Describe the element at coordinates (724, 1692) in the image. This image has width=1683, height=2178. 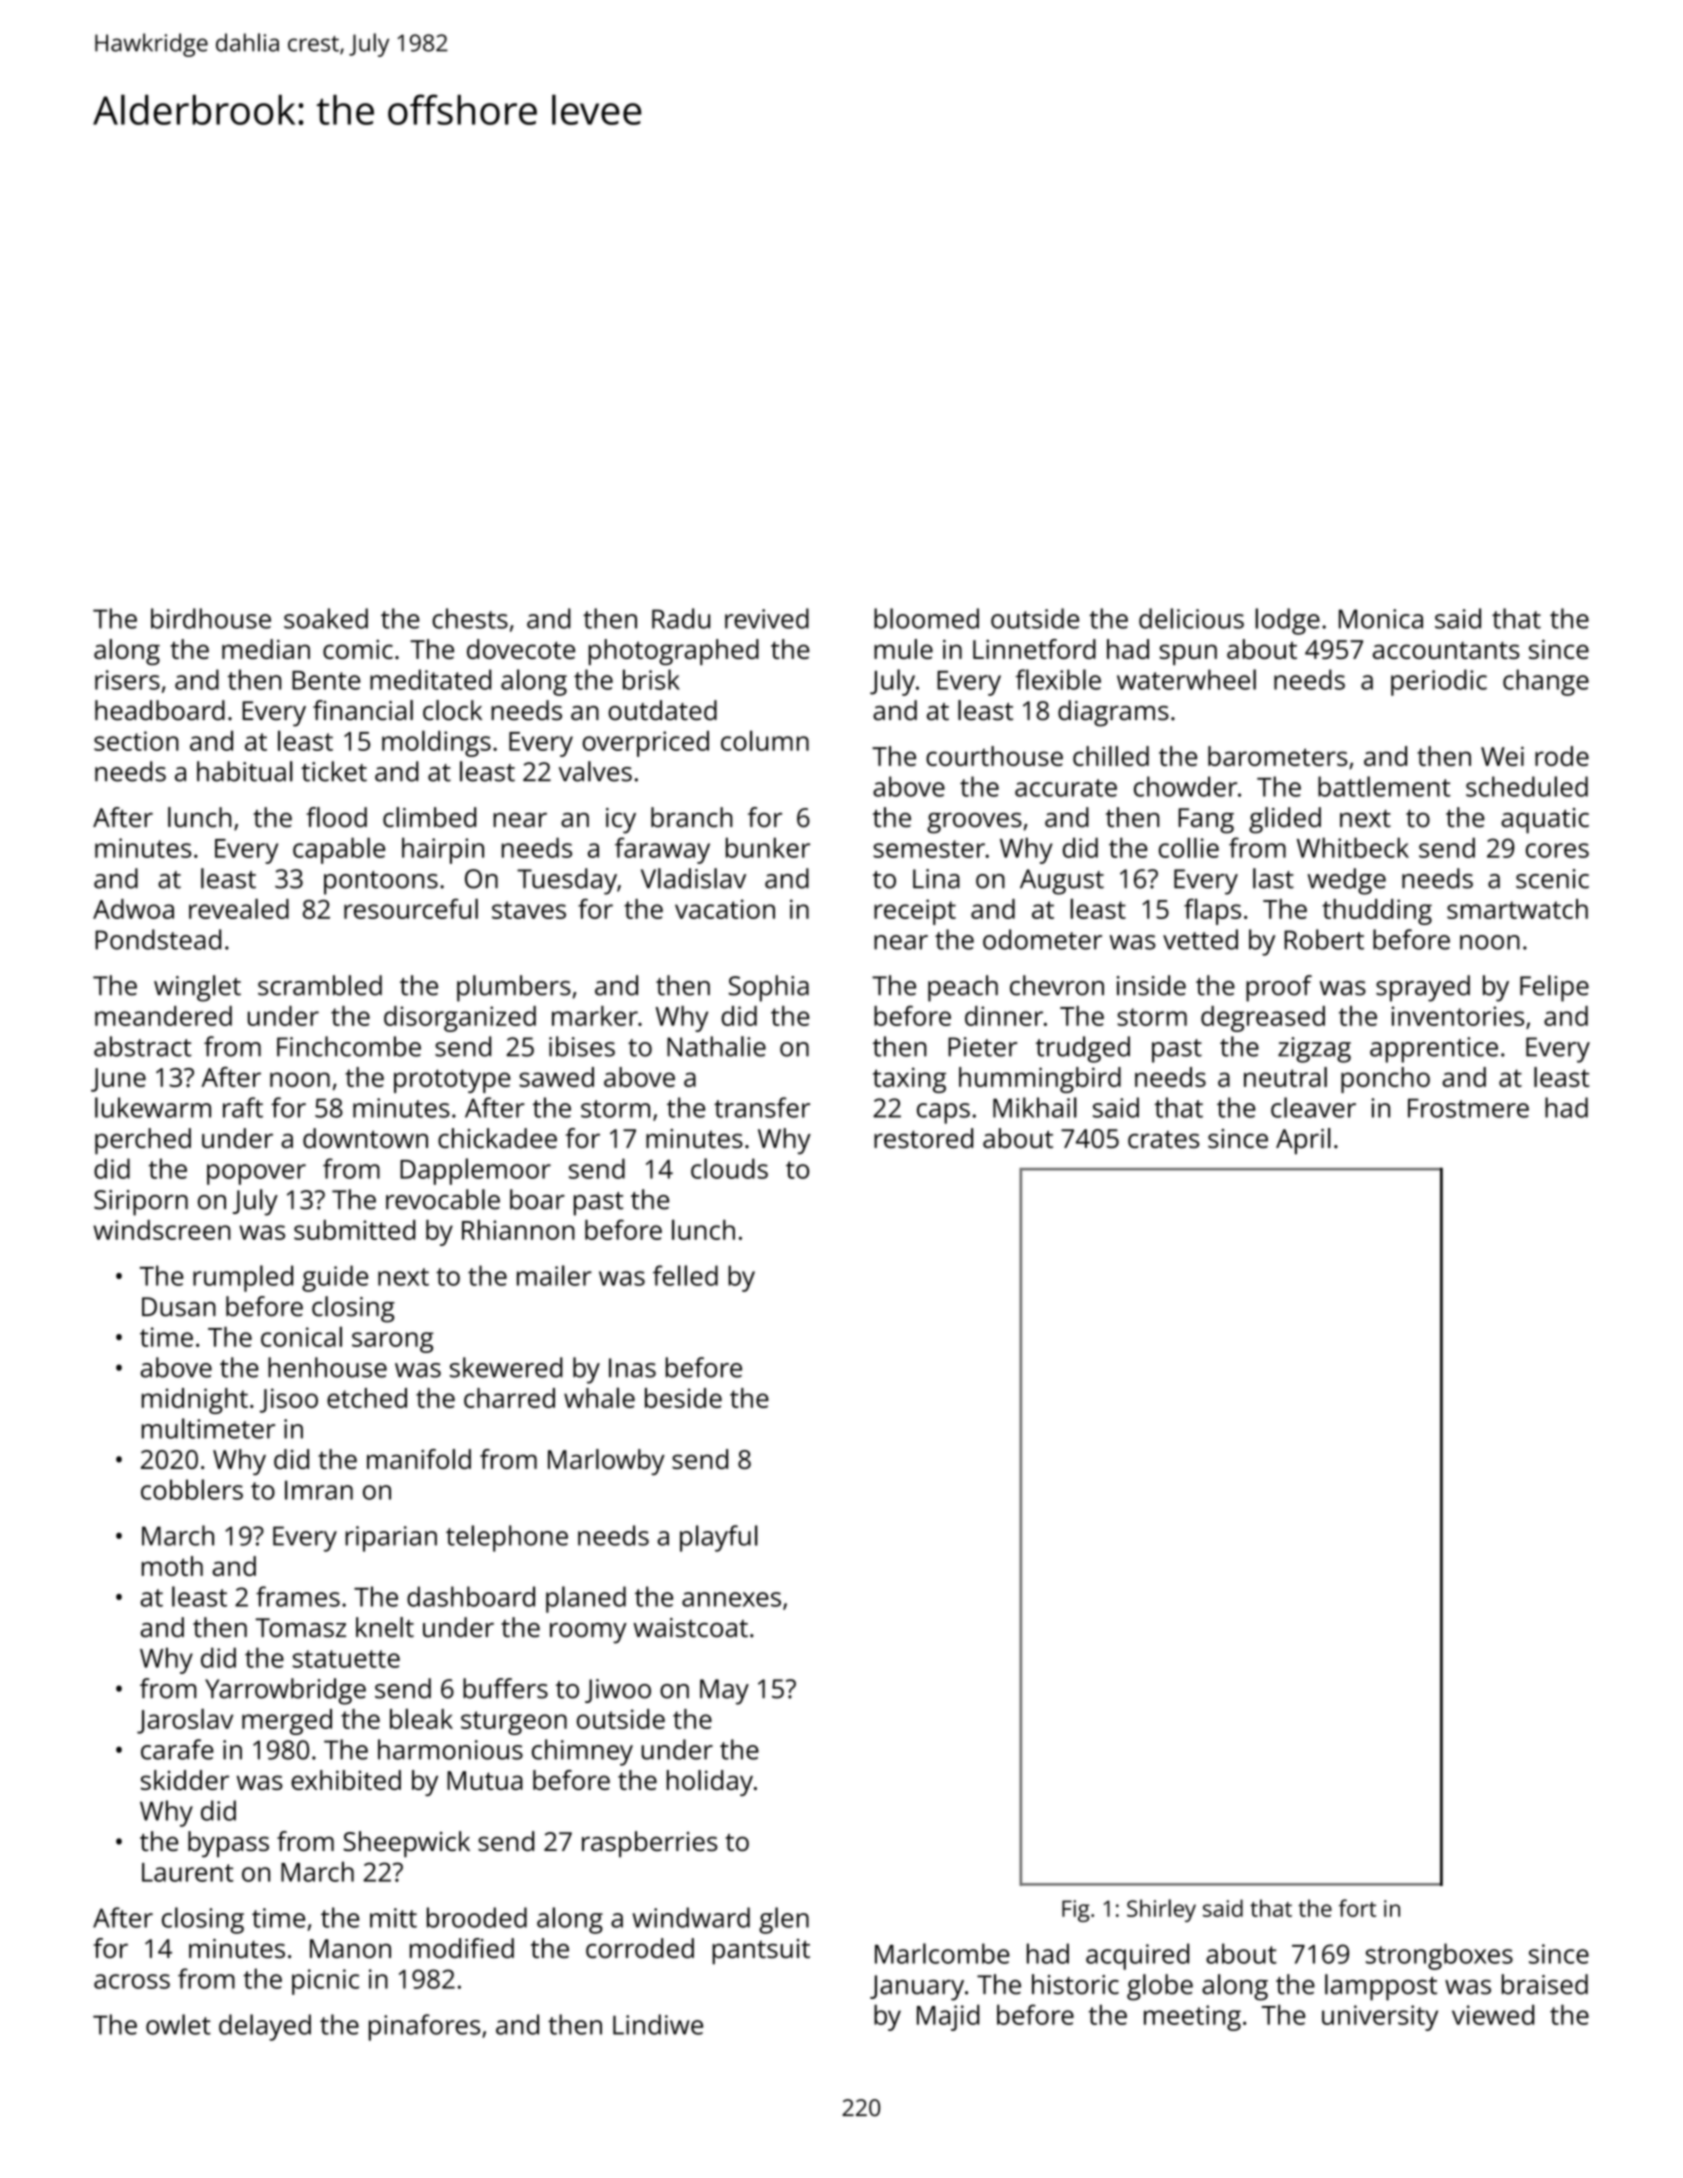
I see `May` at that location.
